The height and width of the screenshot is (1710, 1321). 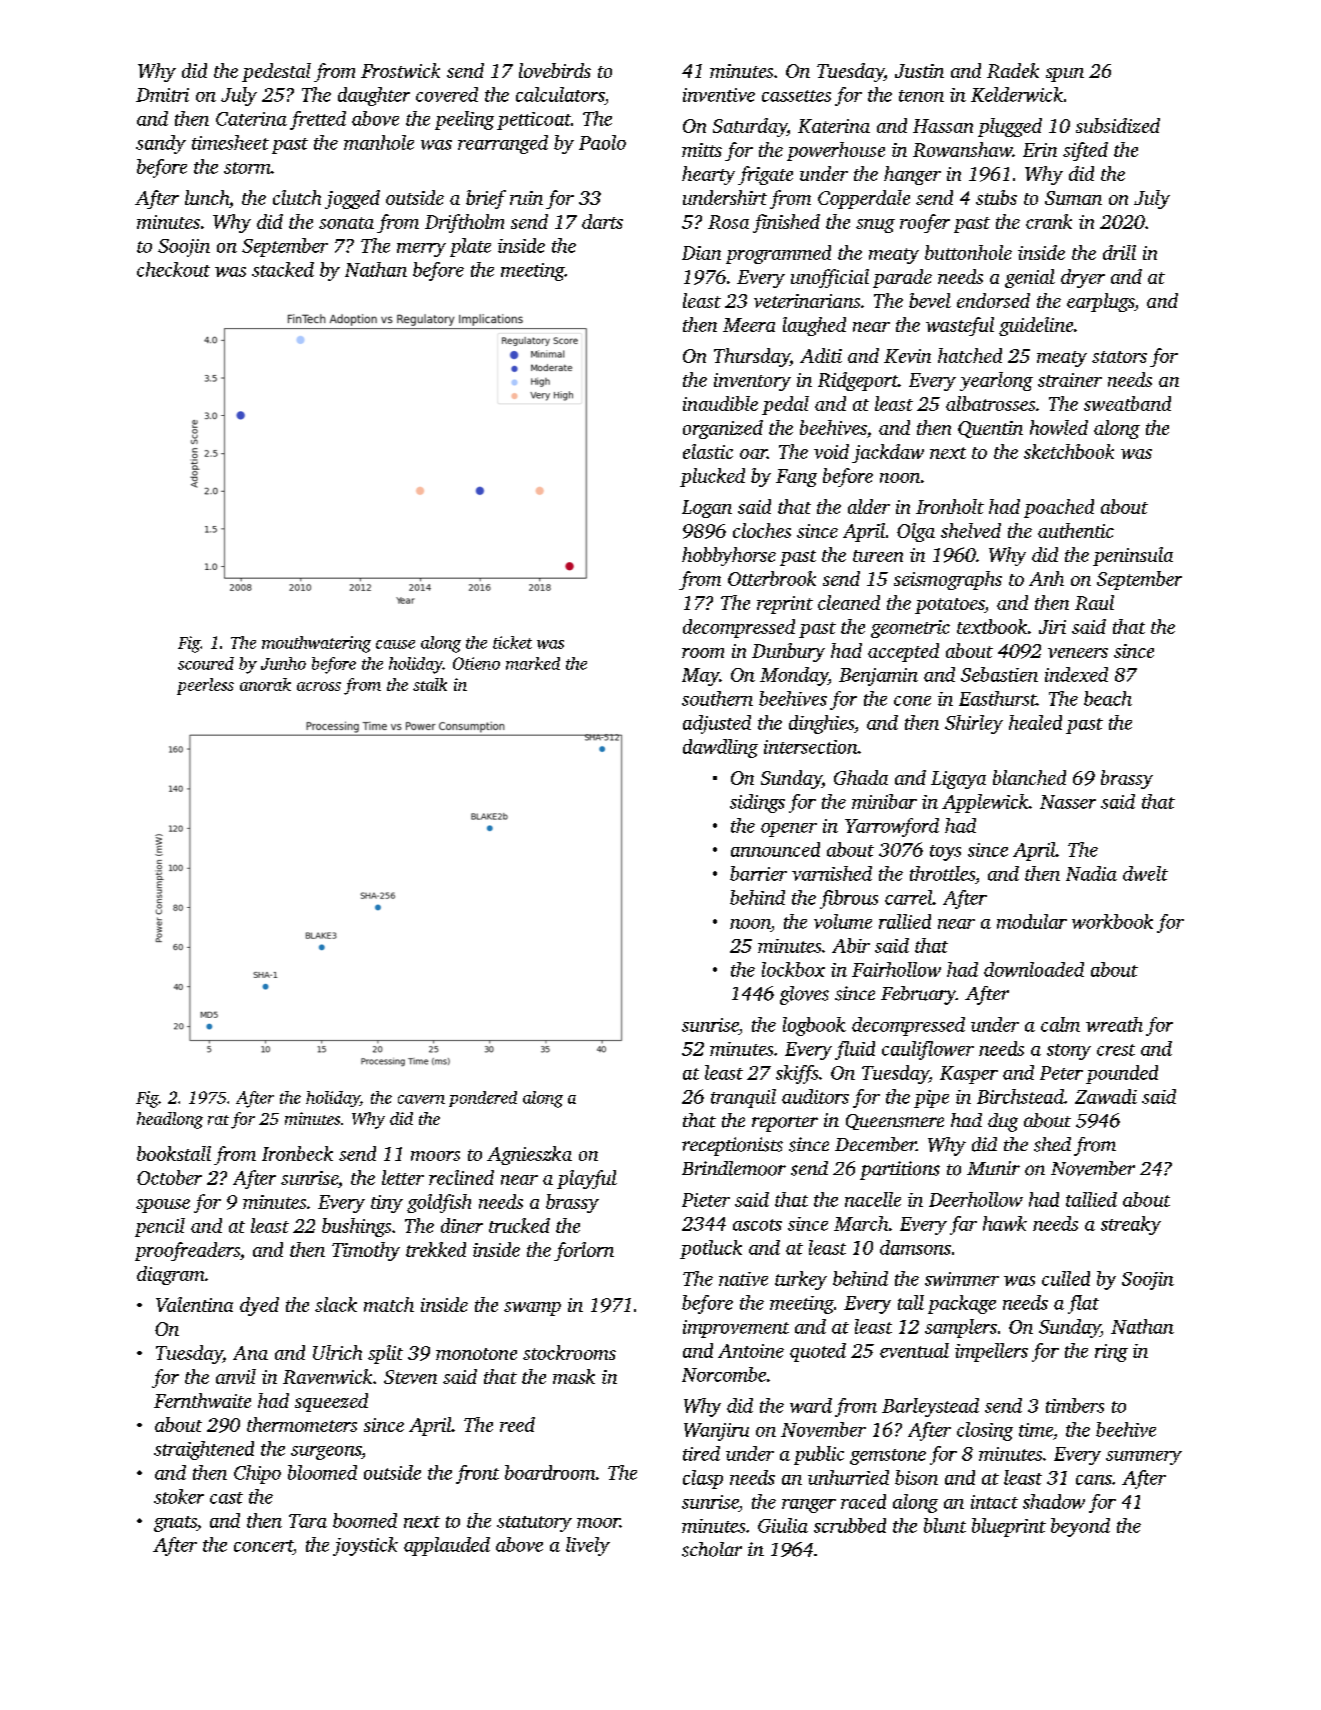 I want to click on scholar, so click(x=712, y=1549).
